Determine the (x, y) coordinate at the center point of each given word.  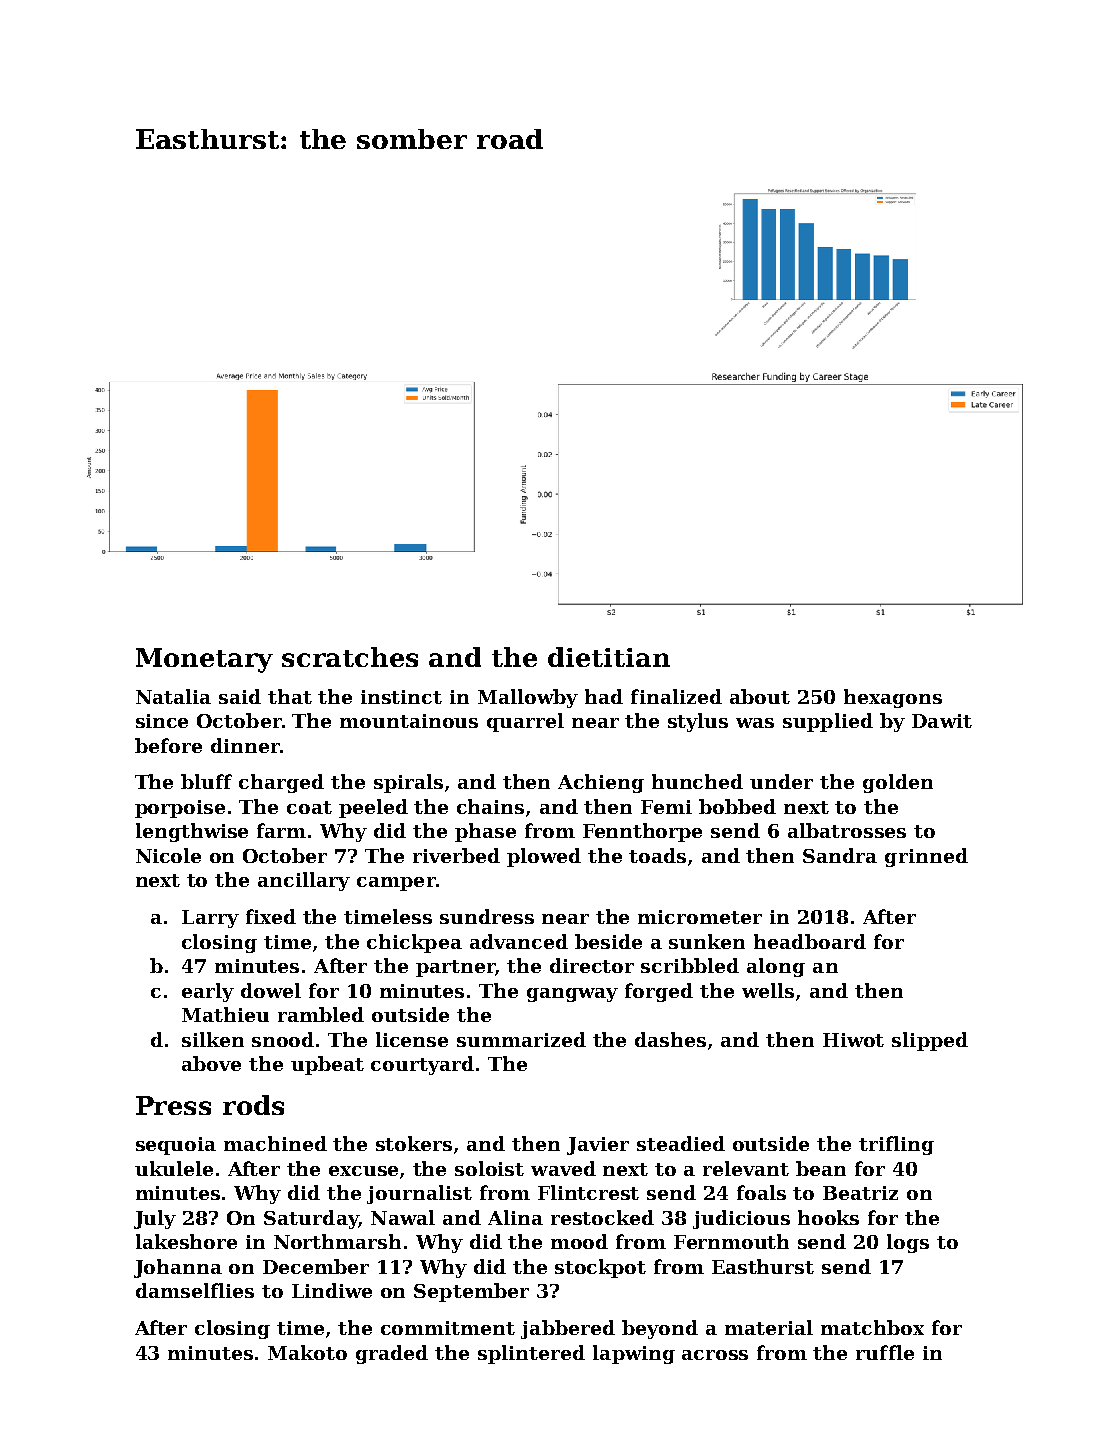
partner (455, 968)
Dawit (942, 721)
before (168, 745)
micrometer (700, 917)
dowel (271, 990)
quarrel (525, 722)
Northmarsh (337, 1241)
